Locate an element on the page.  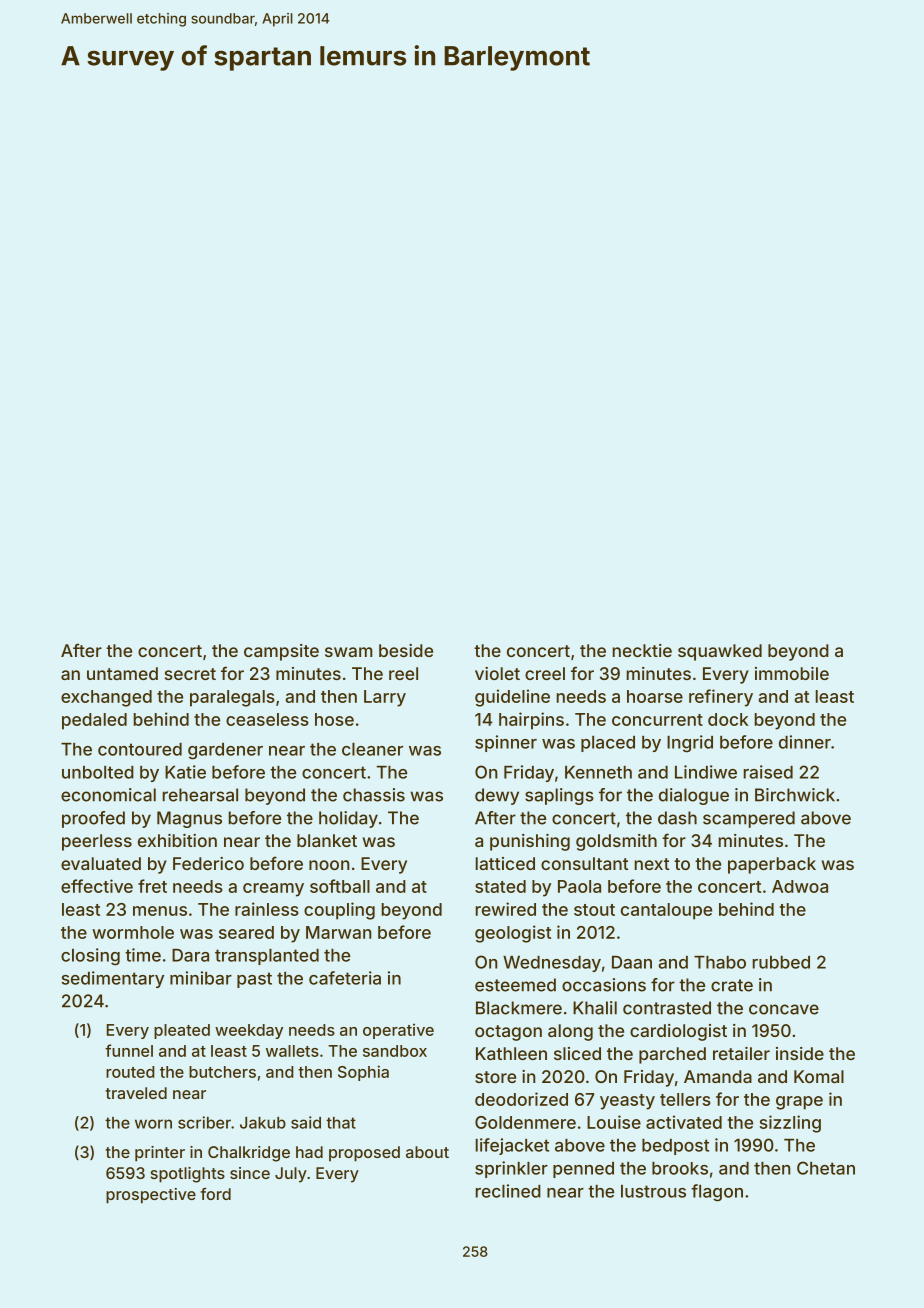
cantaloupe is located at coordinates (666, 911).
